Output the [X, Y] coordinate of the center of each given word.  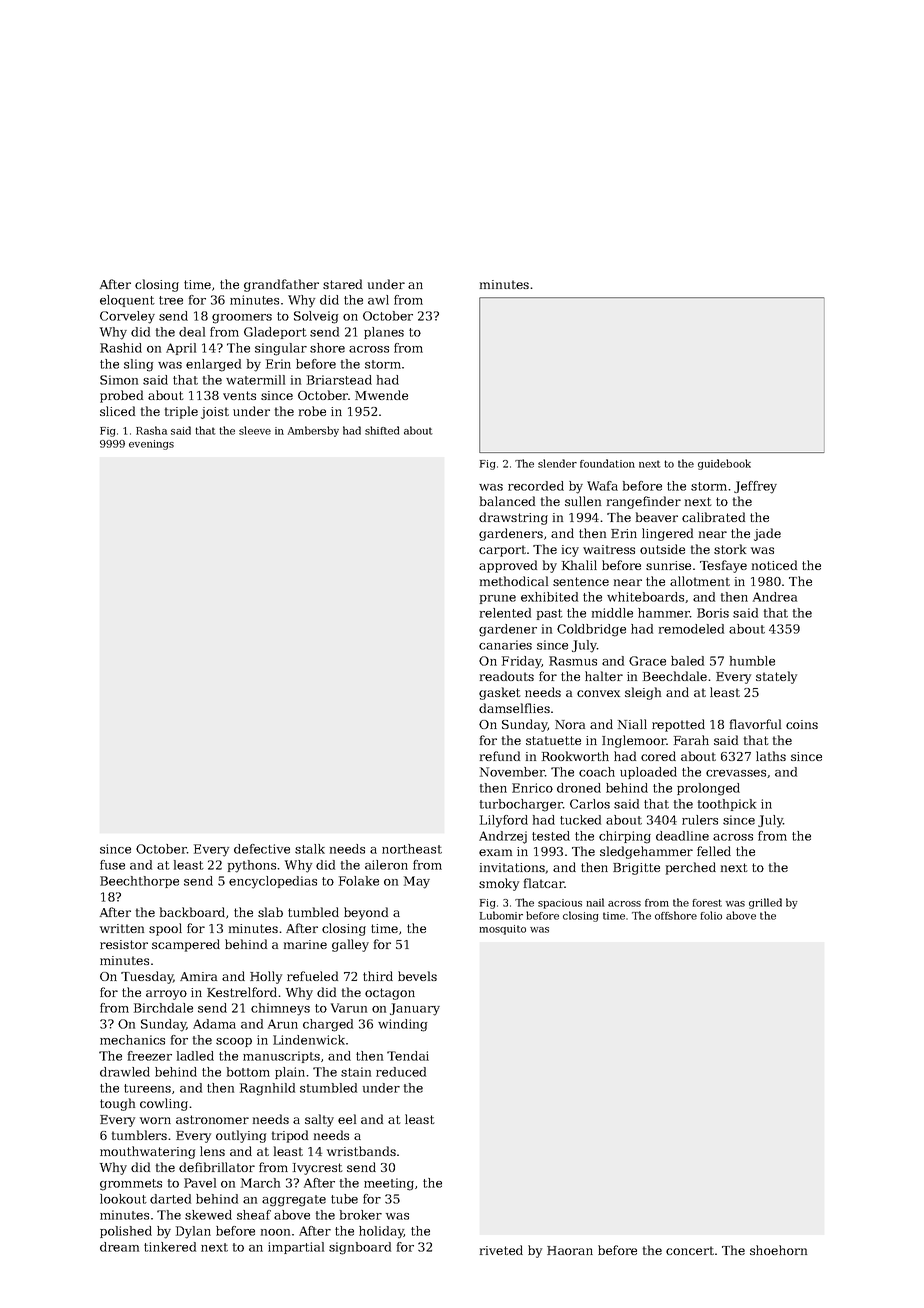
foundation [607, 463]
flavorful [755, 724]
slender [557, 463]
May [417, 882]
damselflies [514, 708]
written [122, 928]
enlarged [213, 365]
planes [384, 333]
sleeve [255, 430]
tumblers [139, 1135]
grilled [765, 903]
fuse [112, 865]
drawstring [513, 518]
